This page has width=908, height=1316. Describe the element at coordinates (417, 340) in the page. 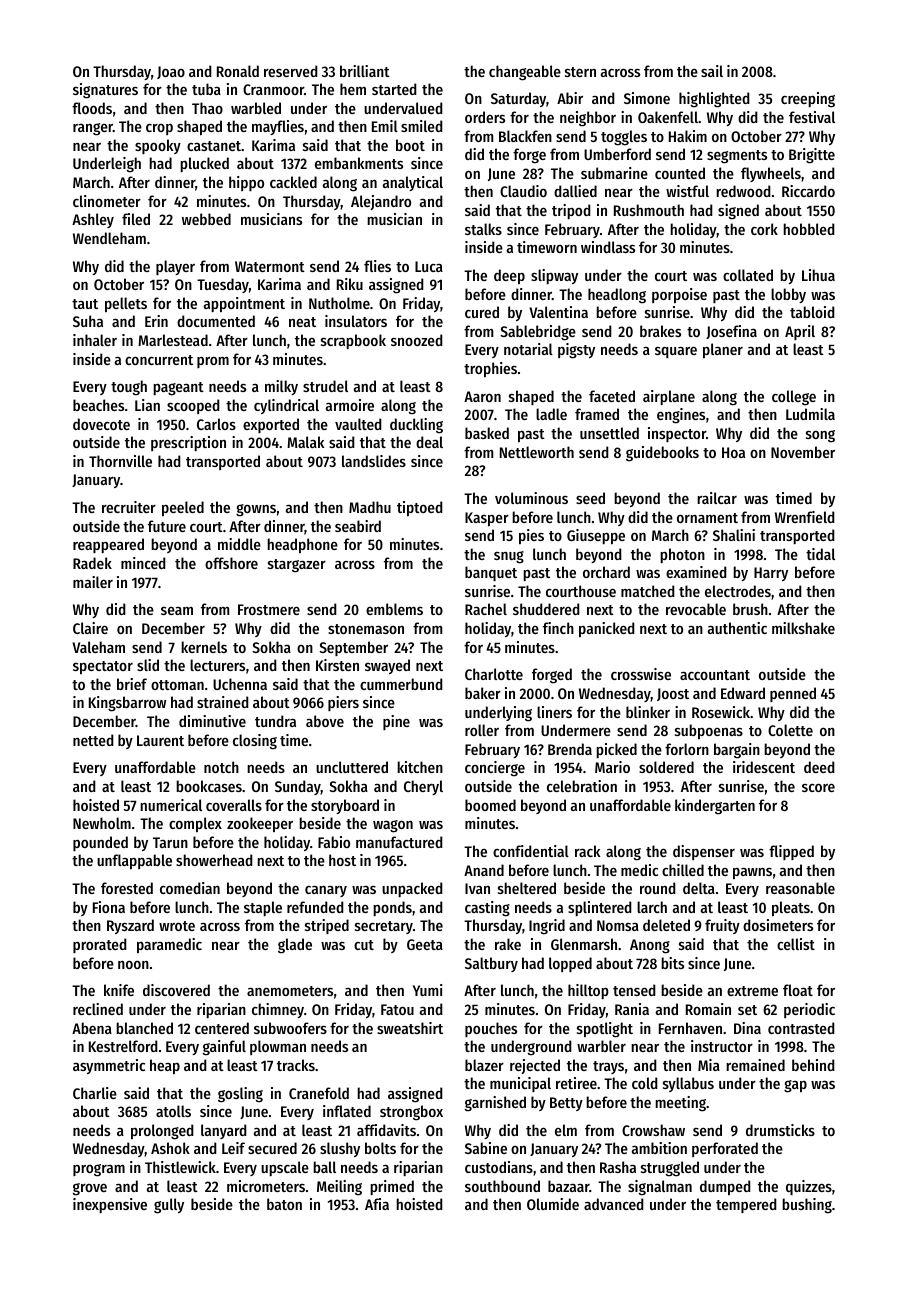

I see `snoozed` at that location.
